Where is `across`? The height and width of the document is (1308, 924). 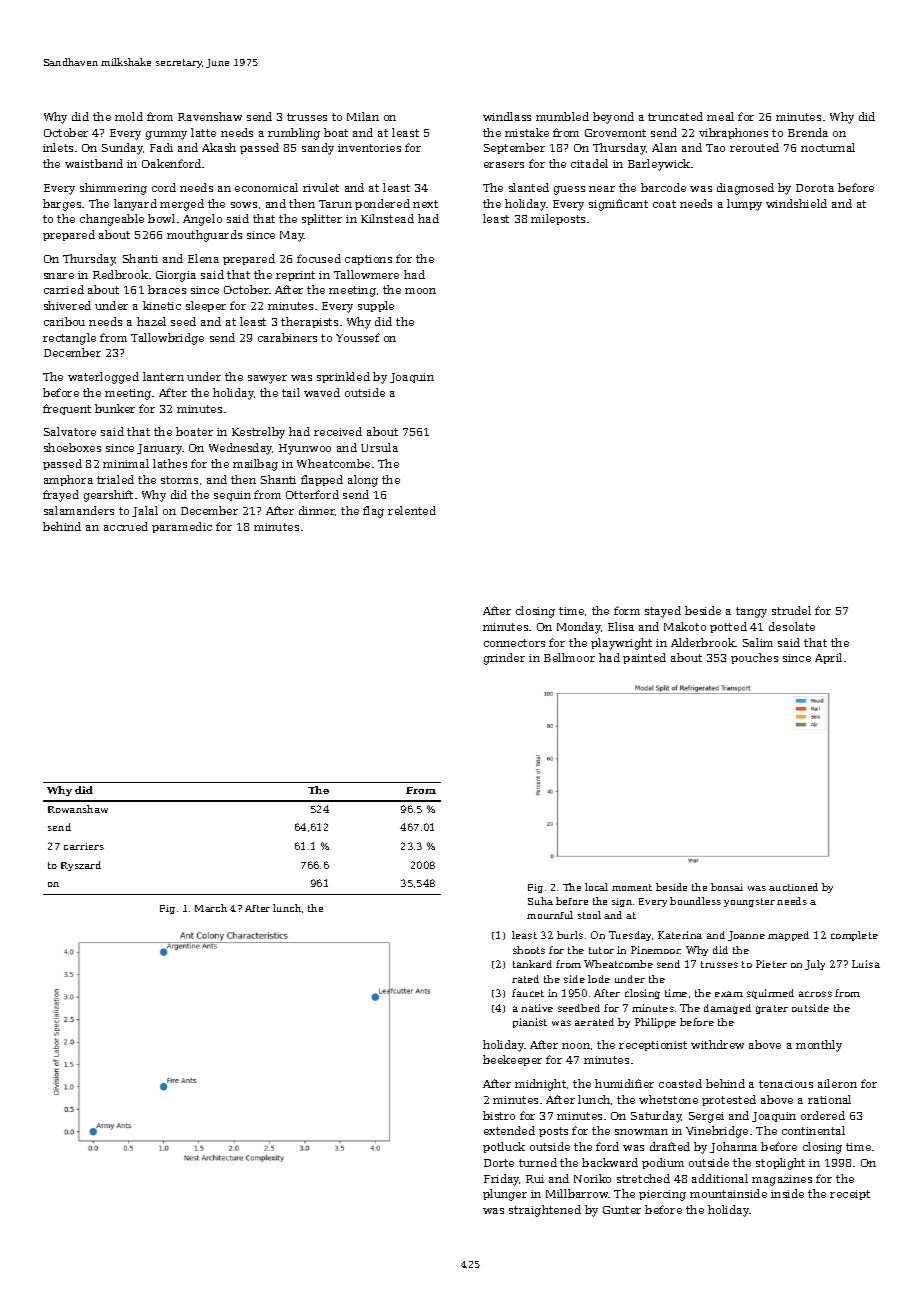
across is located at coordinates (815, 994).
